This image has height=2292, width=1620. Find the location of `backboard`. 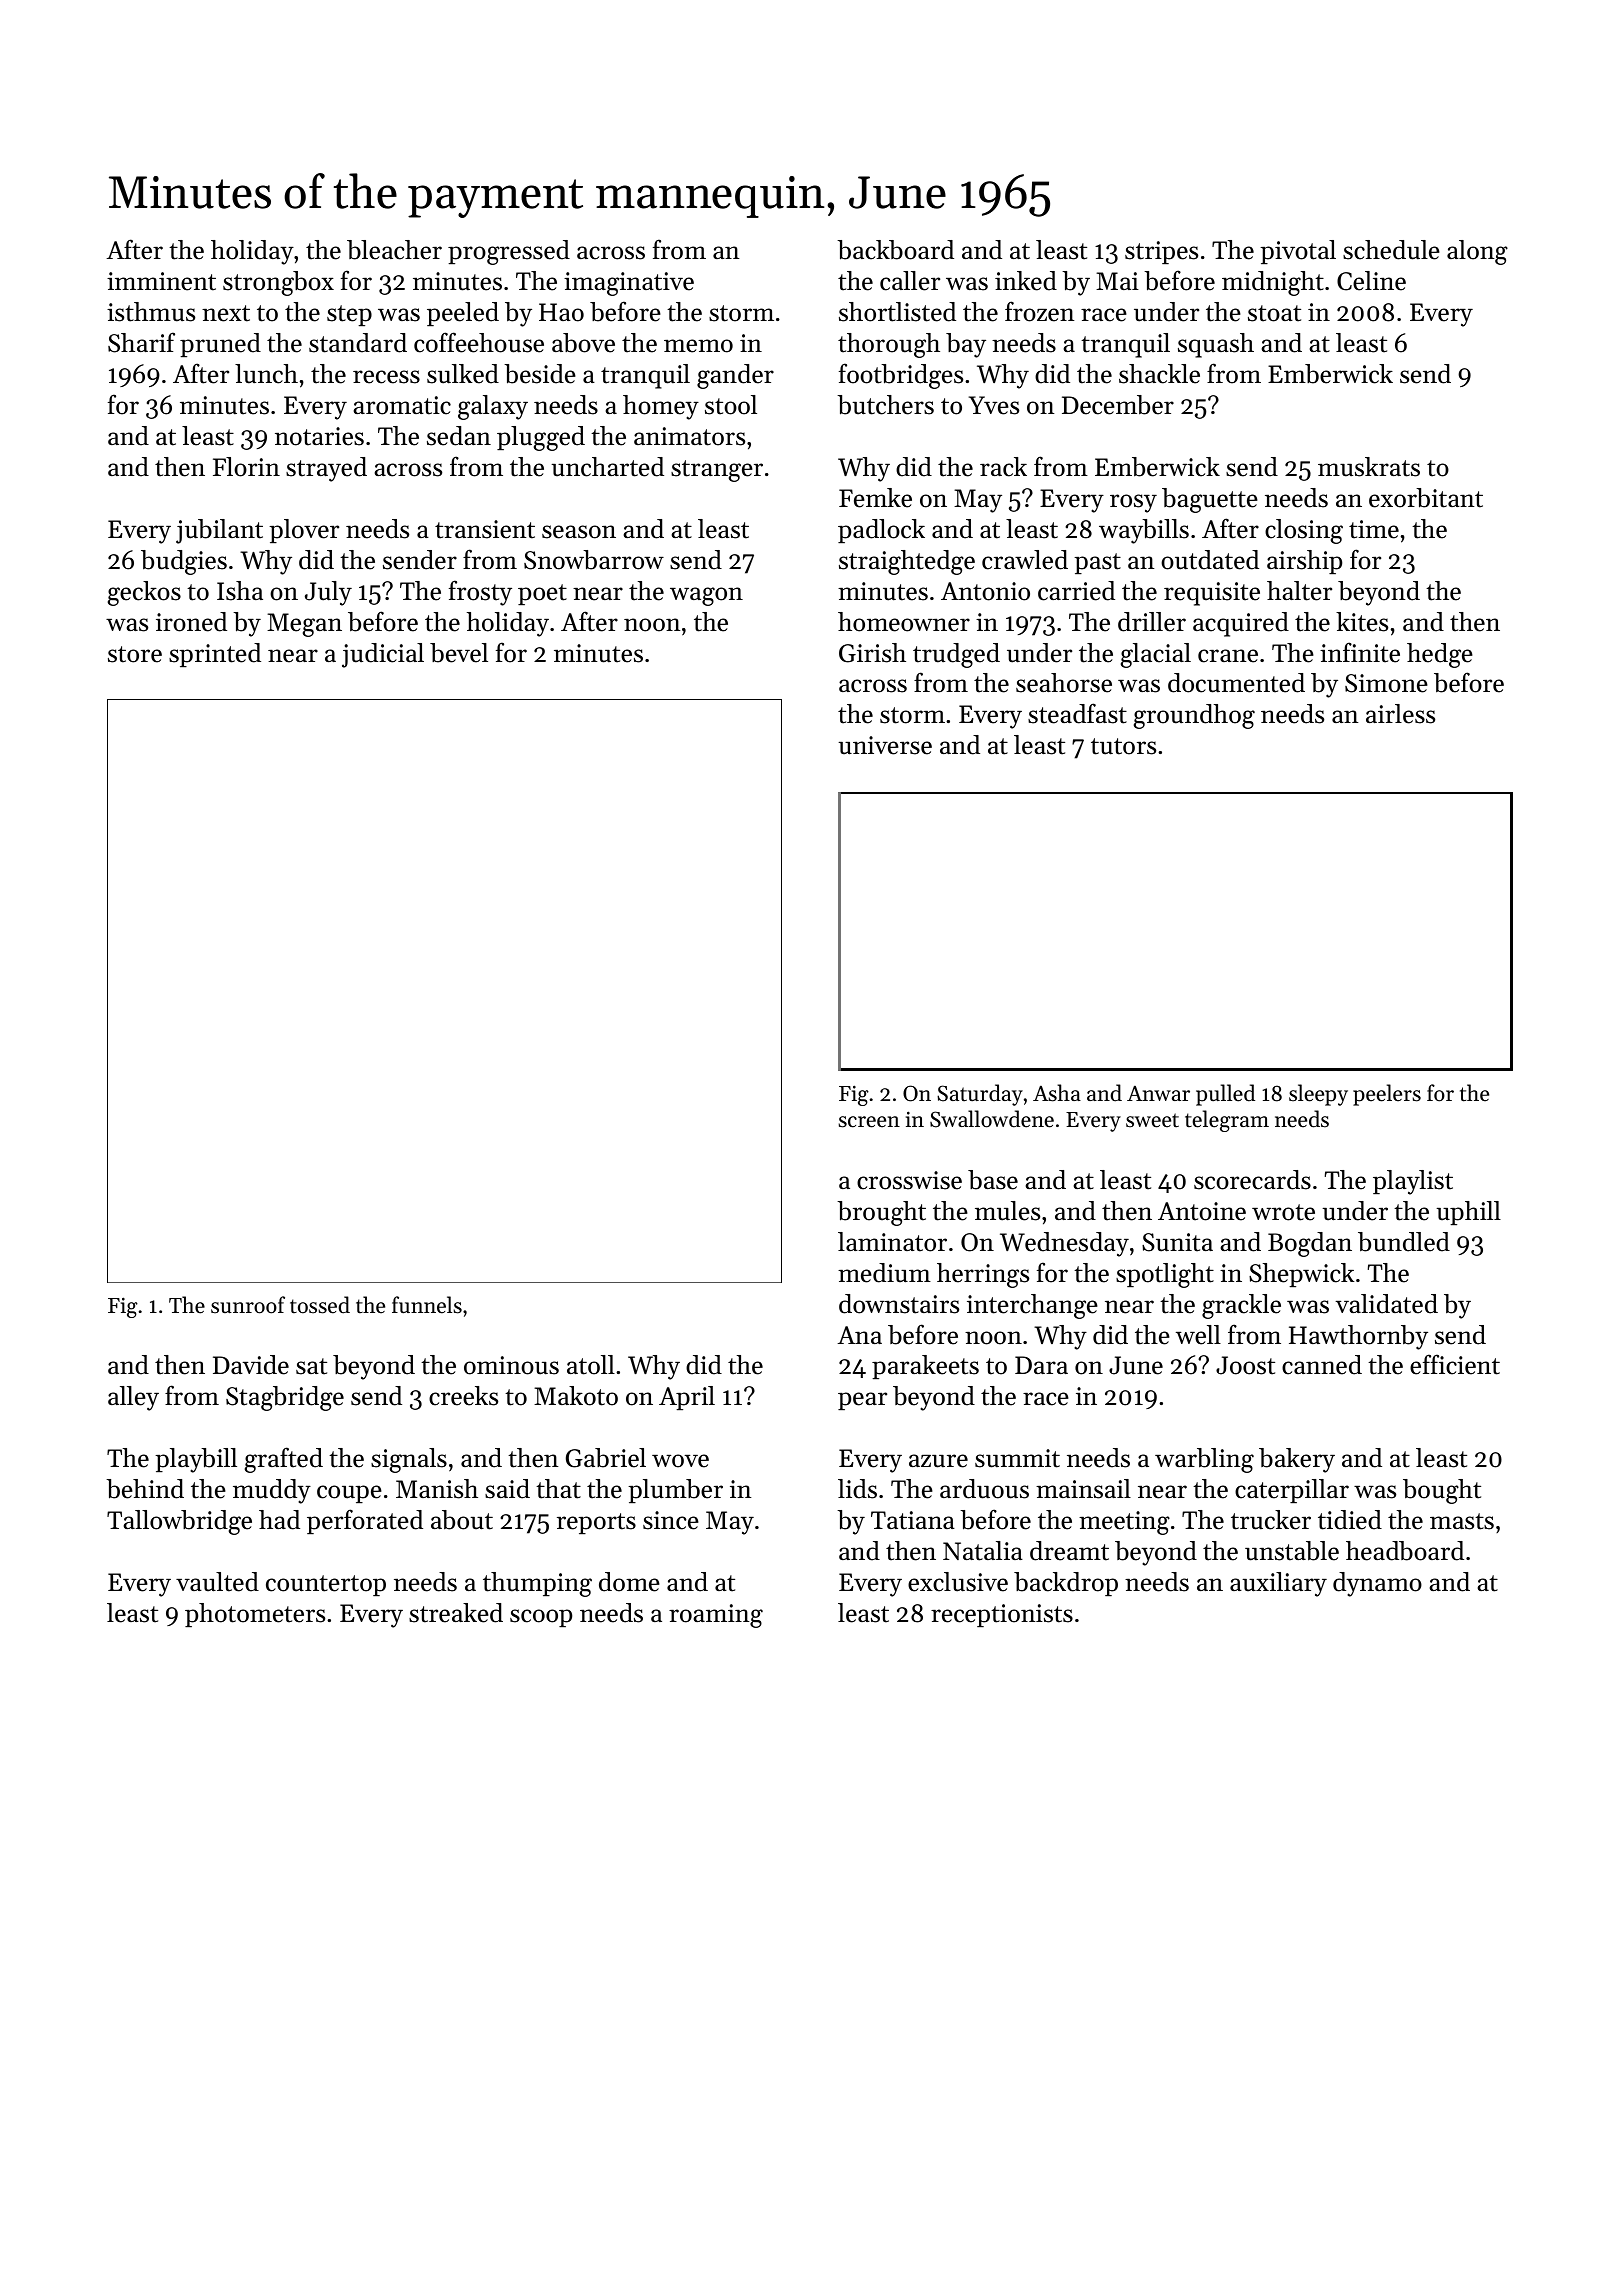

backboard is located at coordinates (895, 250).
